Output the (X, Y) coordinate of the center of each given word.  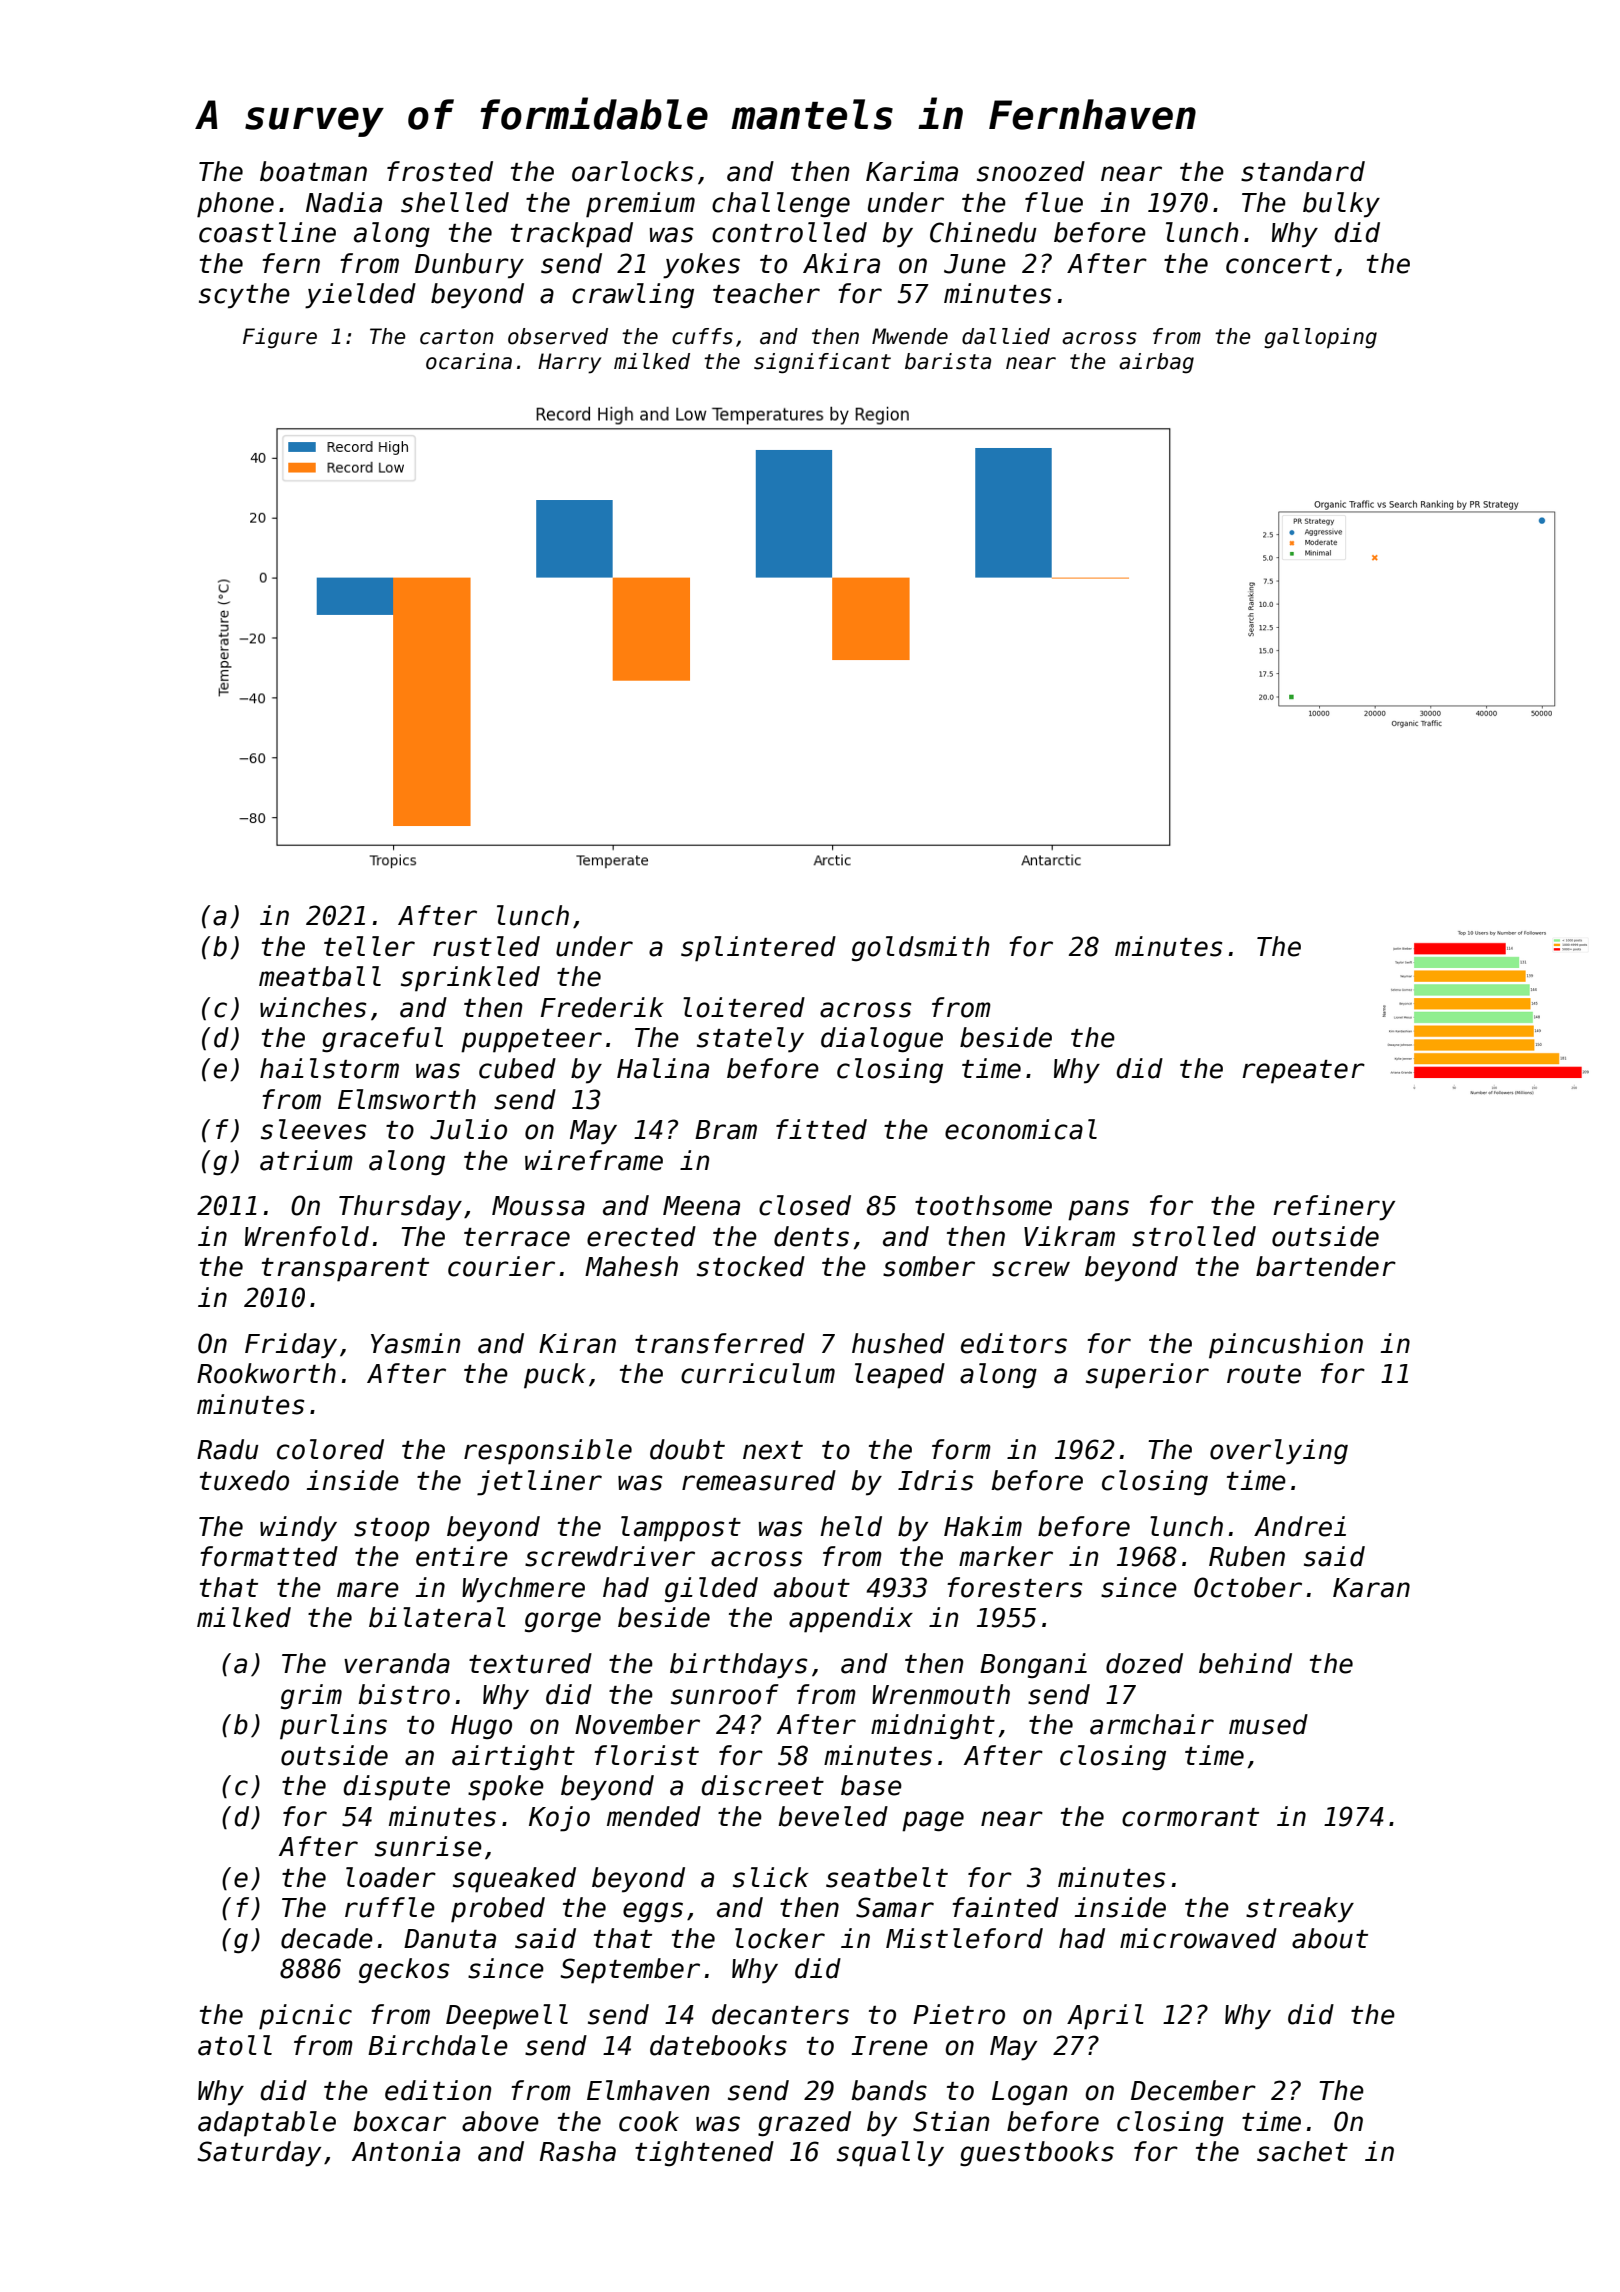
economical (1021, 1129)
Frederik (602, 1007)
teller (369, 946)
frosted (440, 171)
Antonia (406, 2151)
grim (311, 1696)
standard (1303, 171)
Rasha (578, 2151)
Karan (1371, 1588)
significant (822, 363)
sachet (1302, 2151)
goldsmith (920, 948)
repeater (1303, 1072)
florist (646, 1755)
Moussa (538, 1206)
